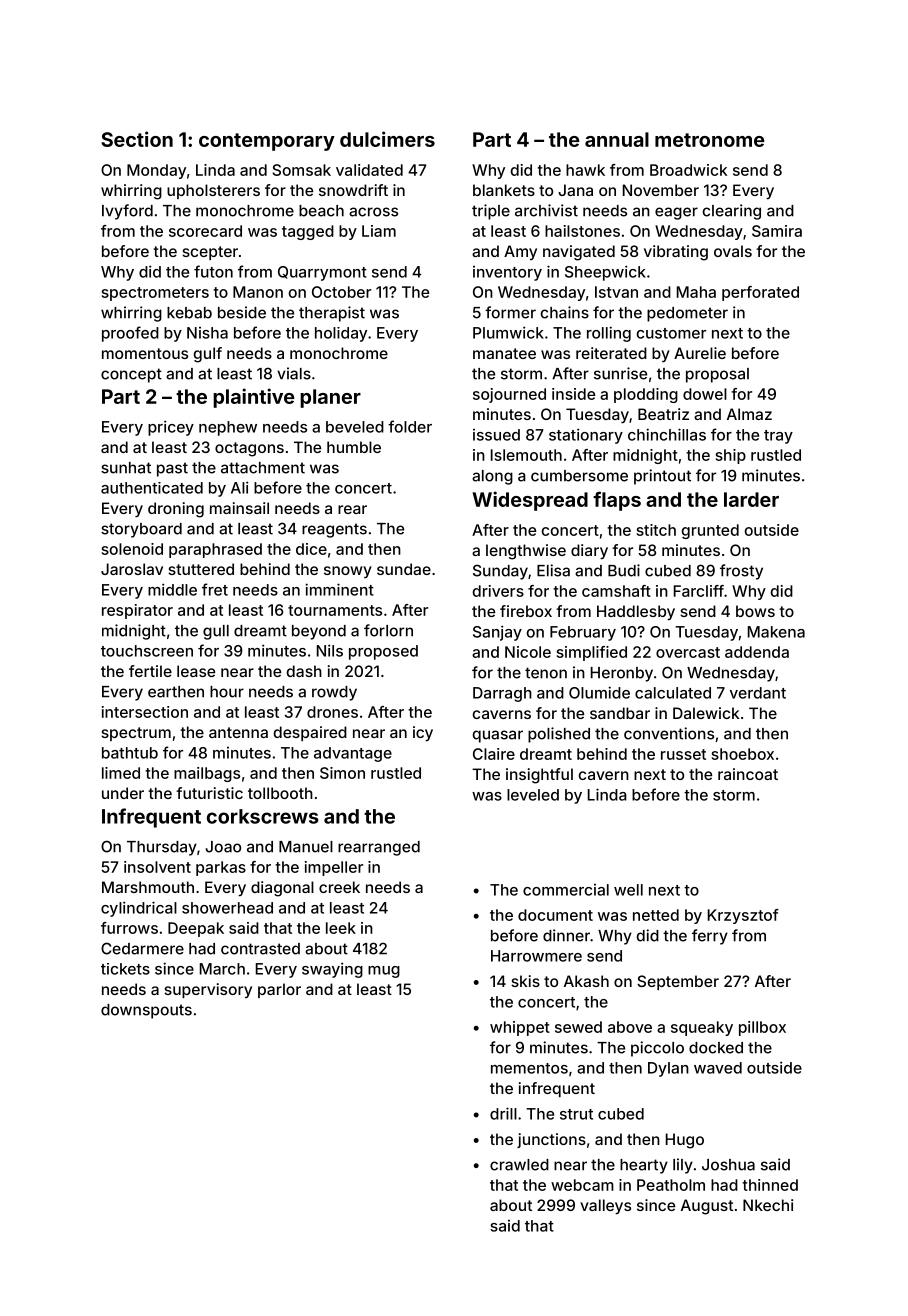 The image size is (908, 1316). Describe the element at coordinates (423, 733) in the image. I see `icy` at that location.
